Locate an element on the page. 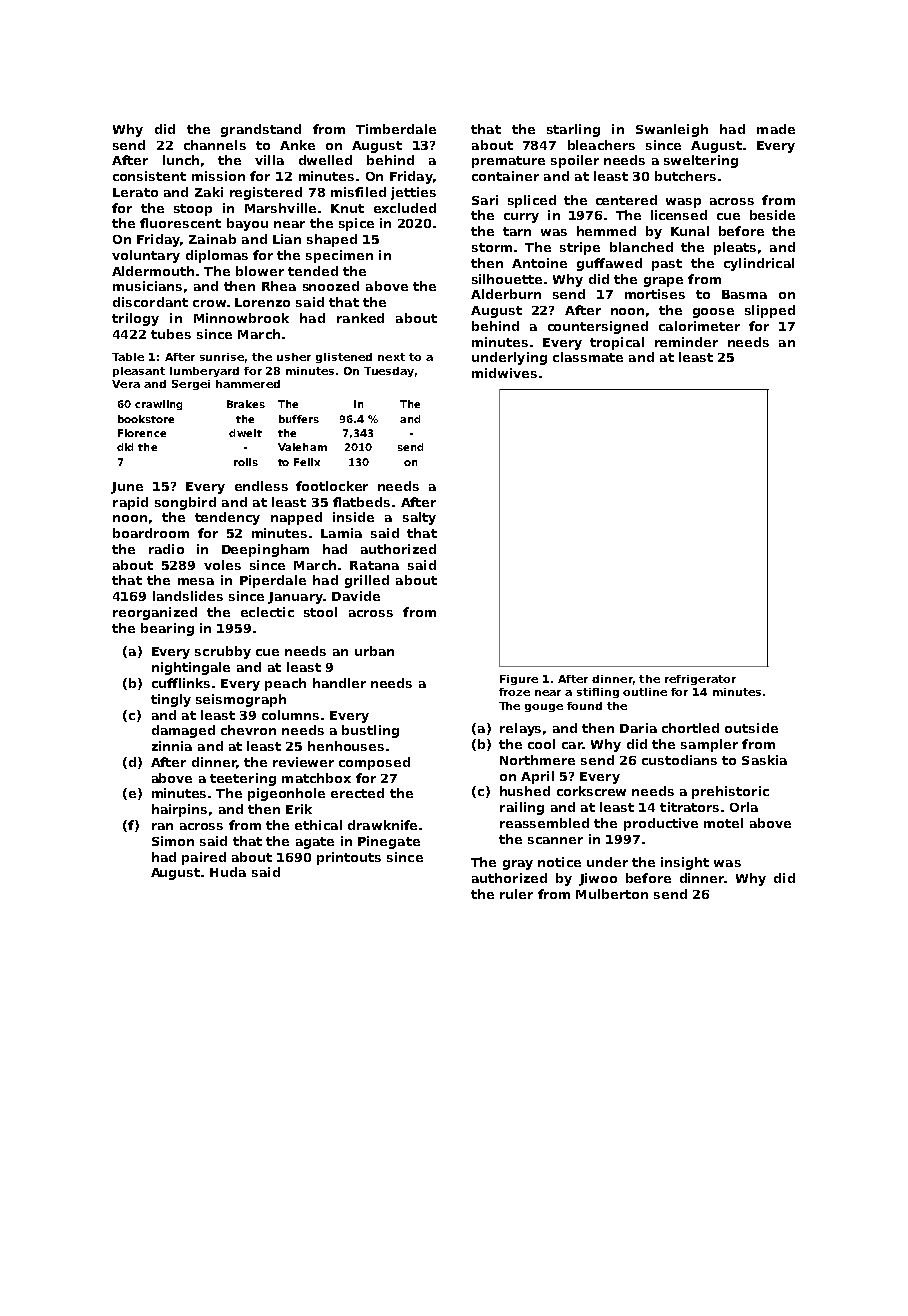 The image size is (908, 1316). spice is located at coordinates (356, 224).
